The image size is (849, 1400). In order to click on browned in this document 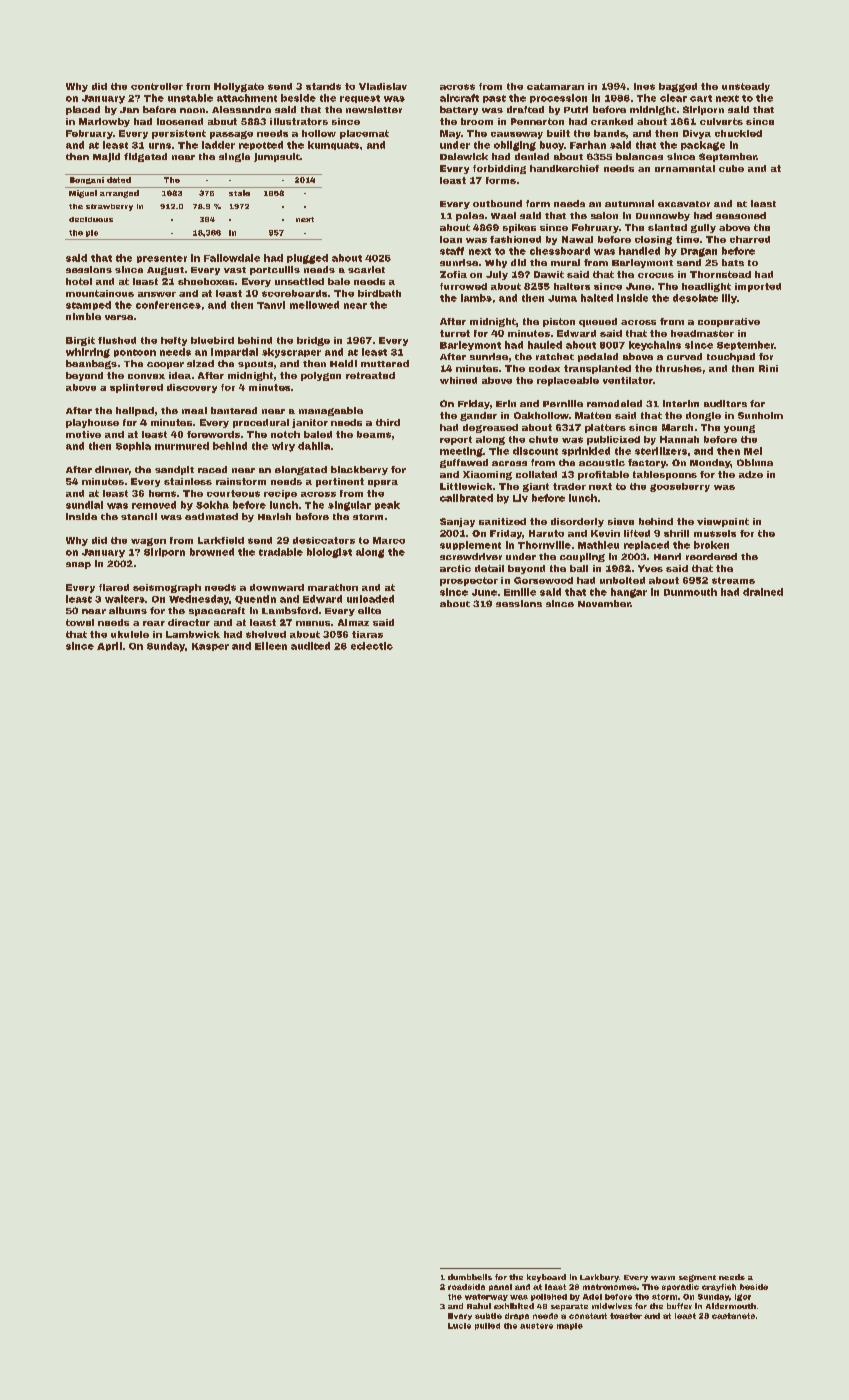, I will do `click(212, 552)`.
